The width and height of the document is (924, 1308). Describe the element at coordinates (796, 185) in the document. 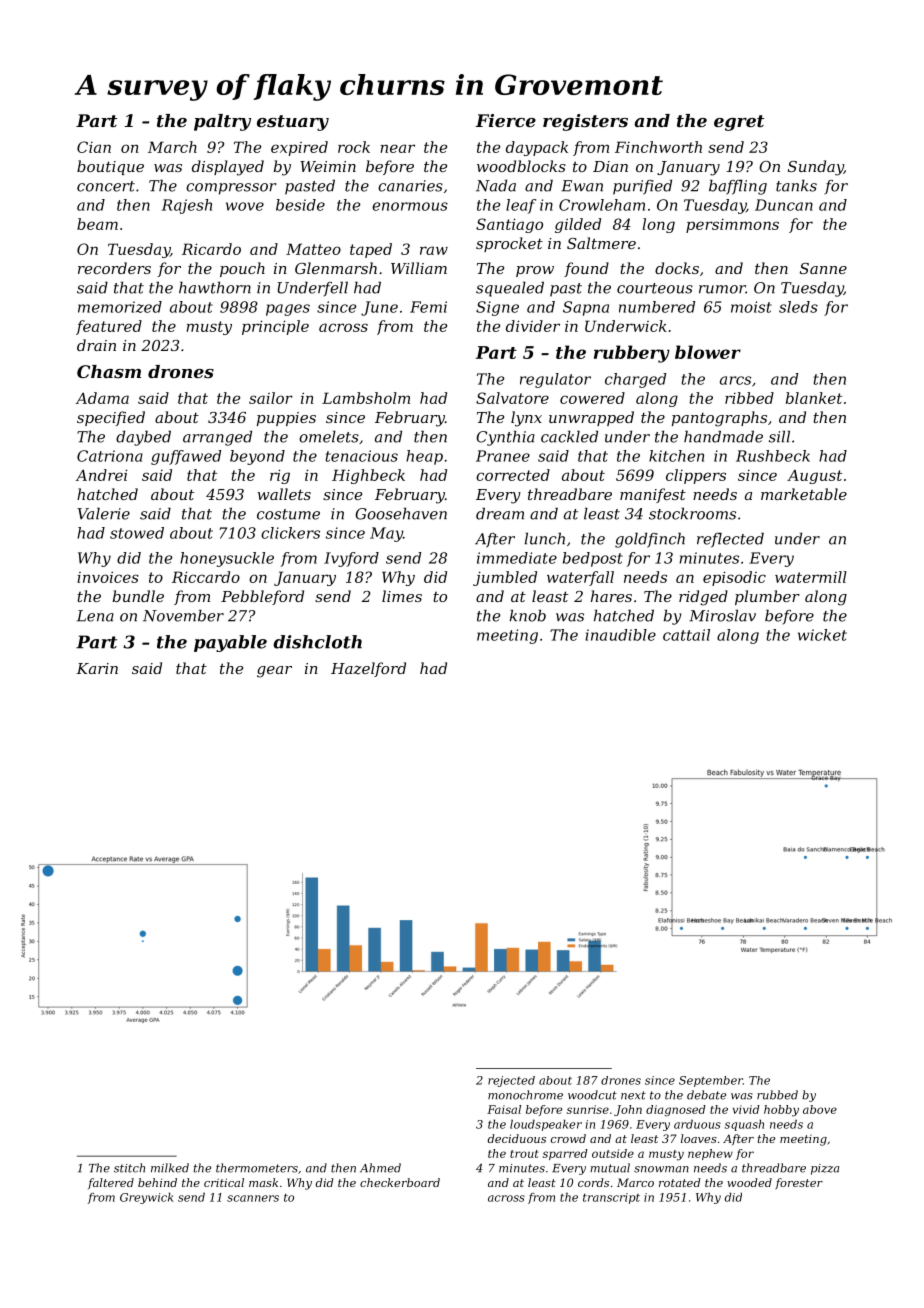

I see `tanks` at that location.
